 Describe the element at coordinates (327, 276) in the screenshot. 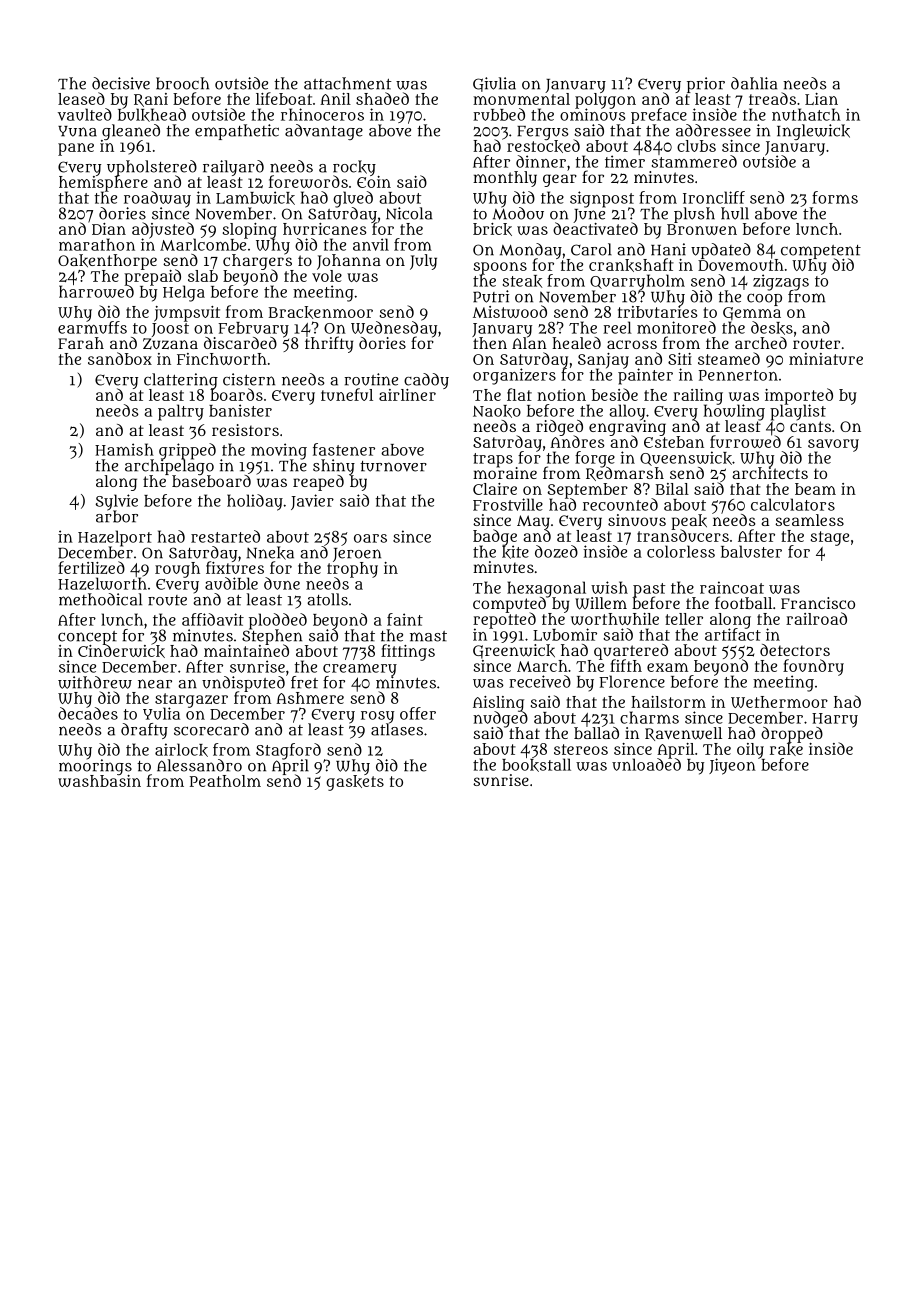

I see `vole` at that location.
